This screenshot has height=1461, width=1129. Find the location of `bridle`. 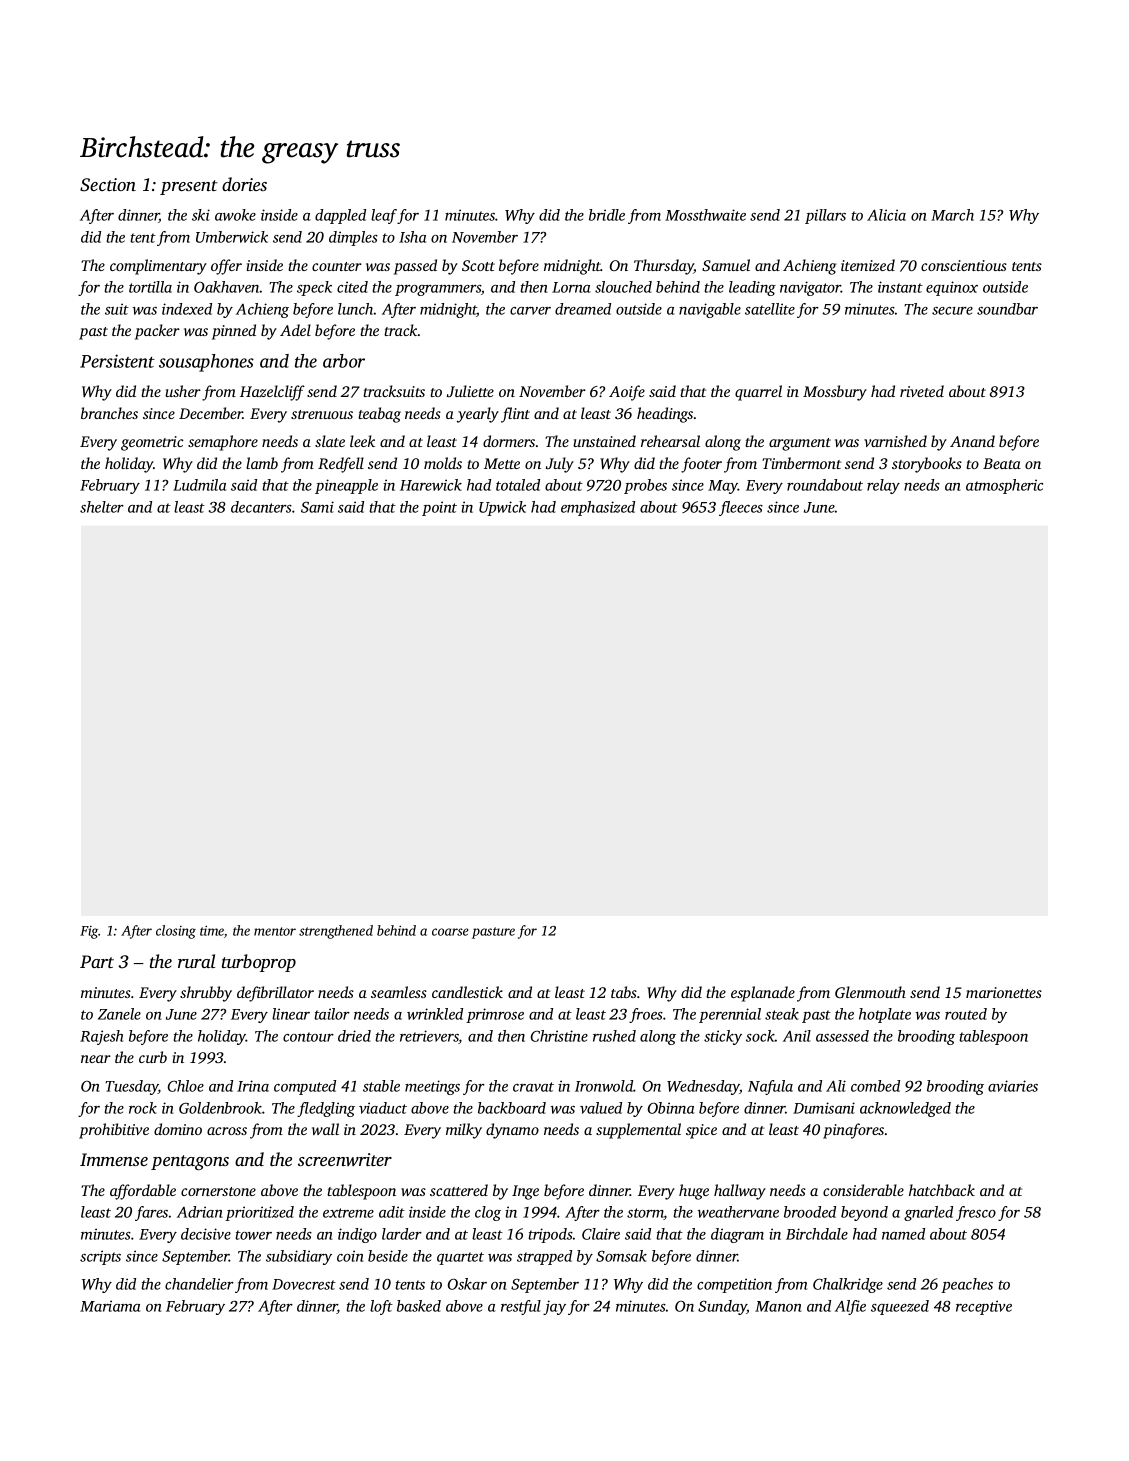

bridle is located at coordinates (607, 215).
